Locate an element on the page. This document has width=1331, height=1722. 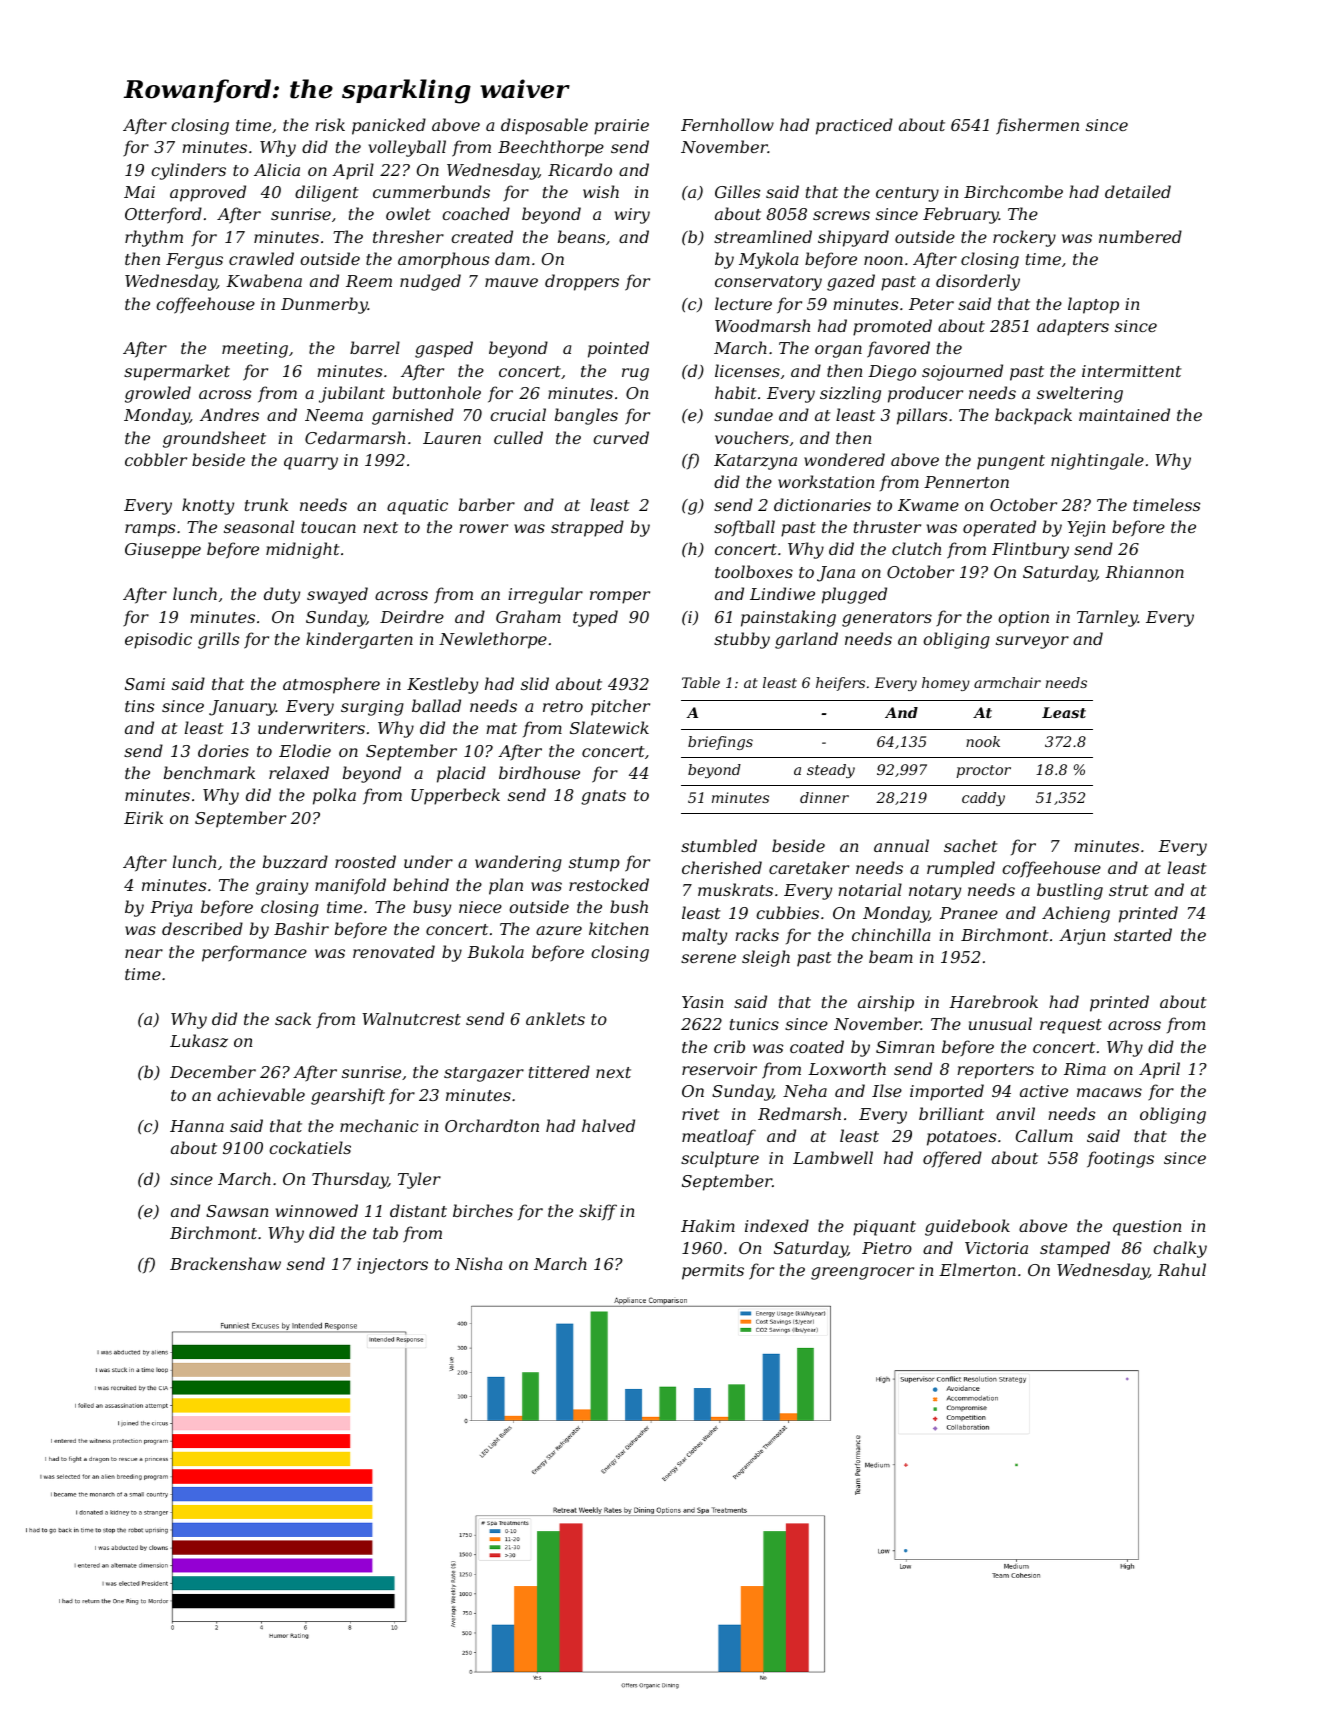
Rhiannon is located at coordinates (1144, 571).
